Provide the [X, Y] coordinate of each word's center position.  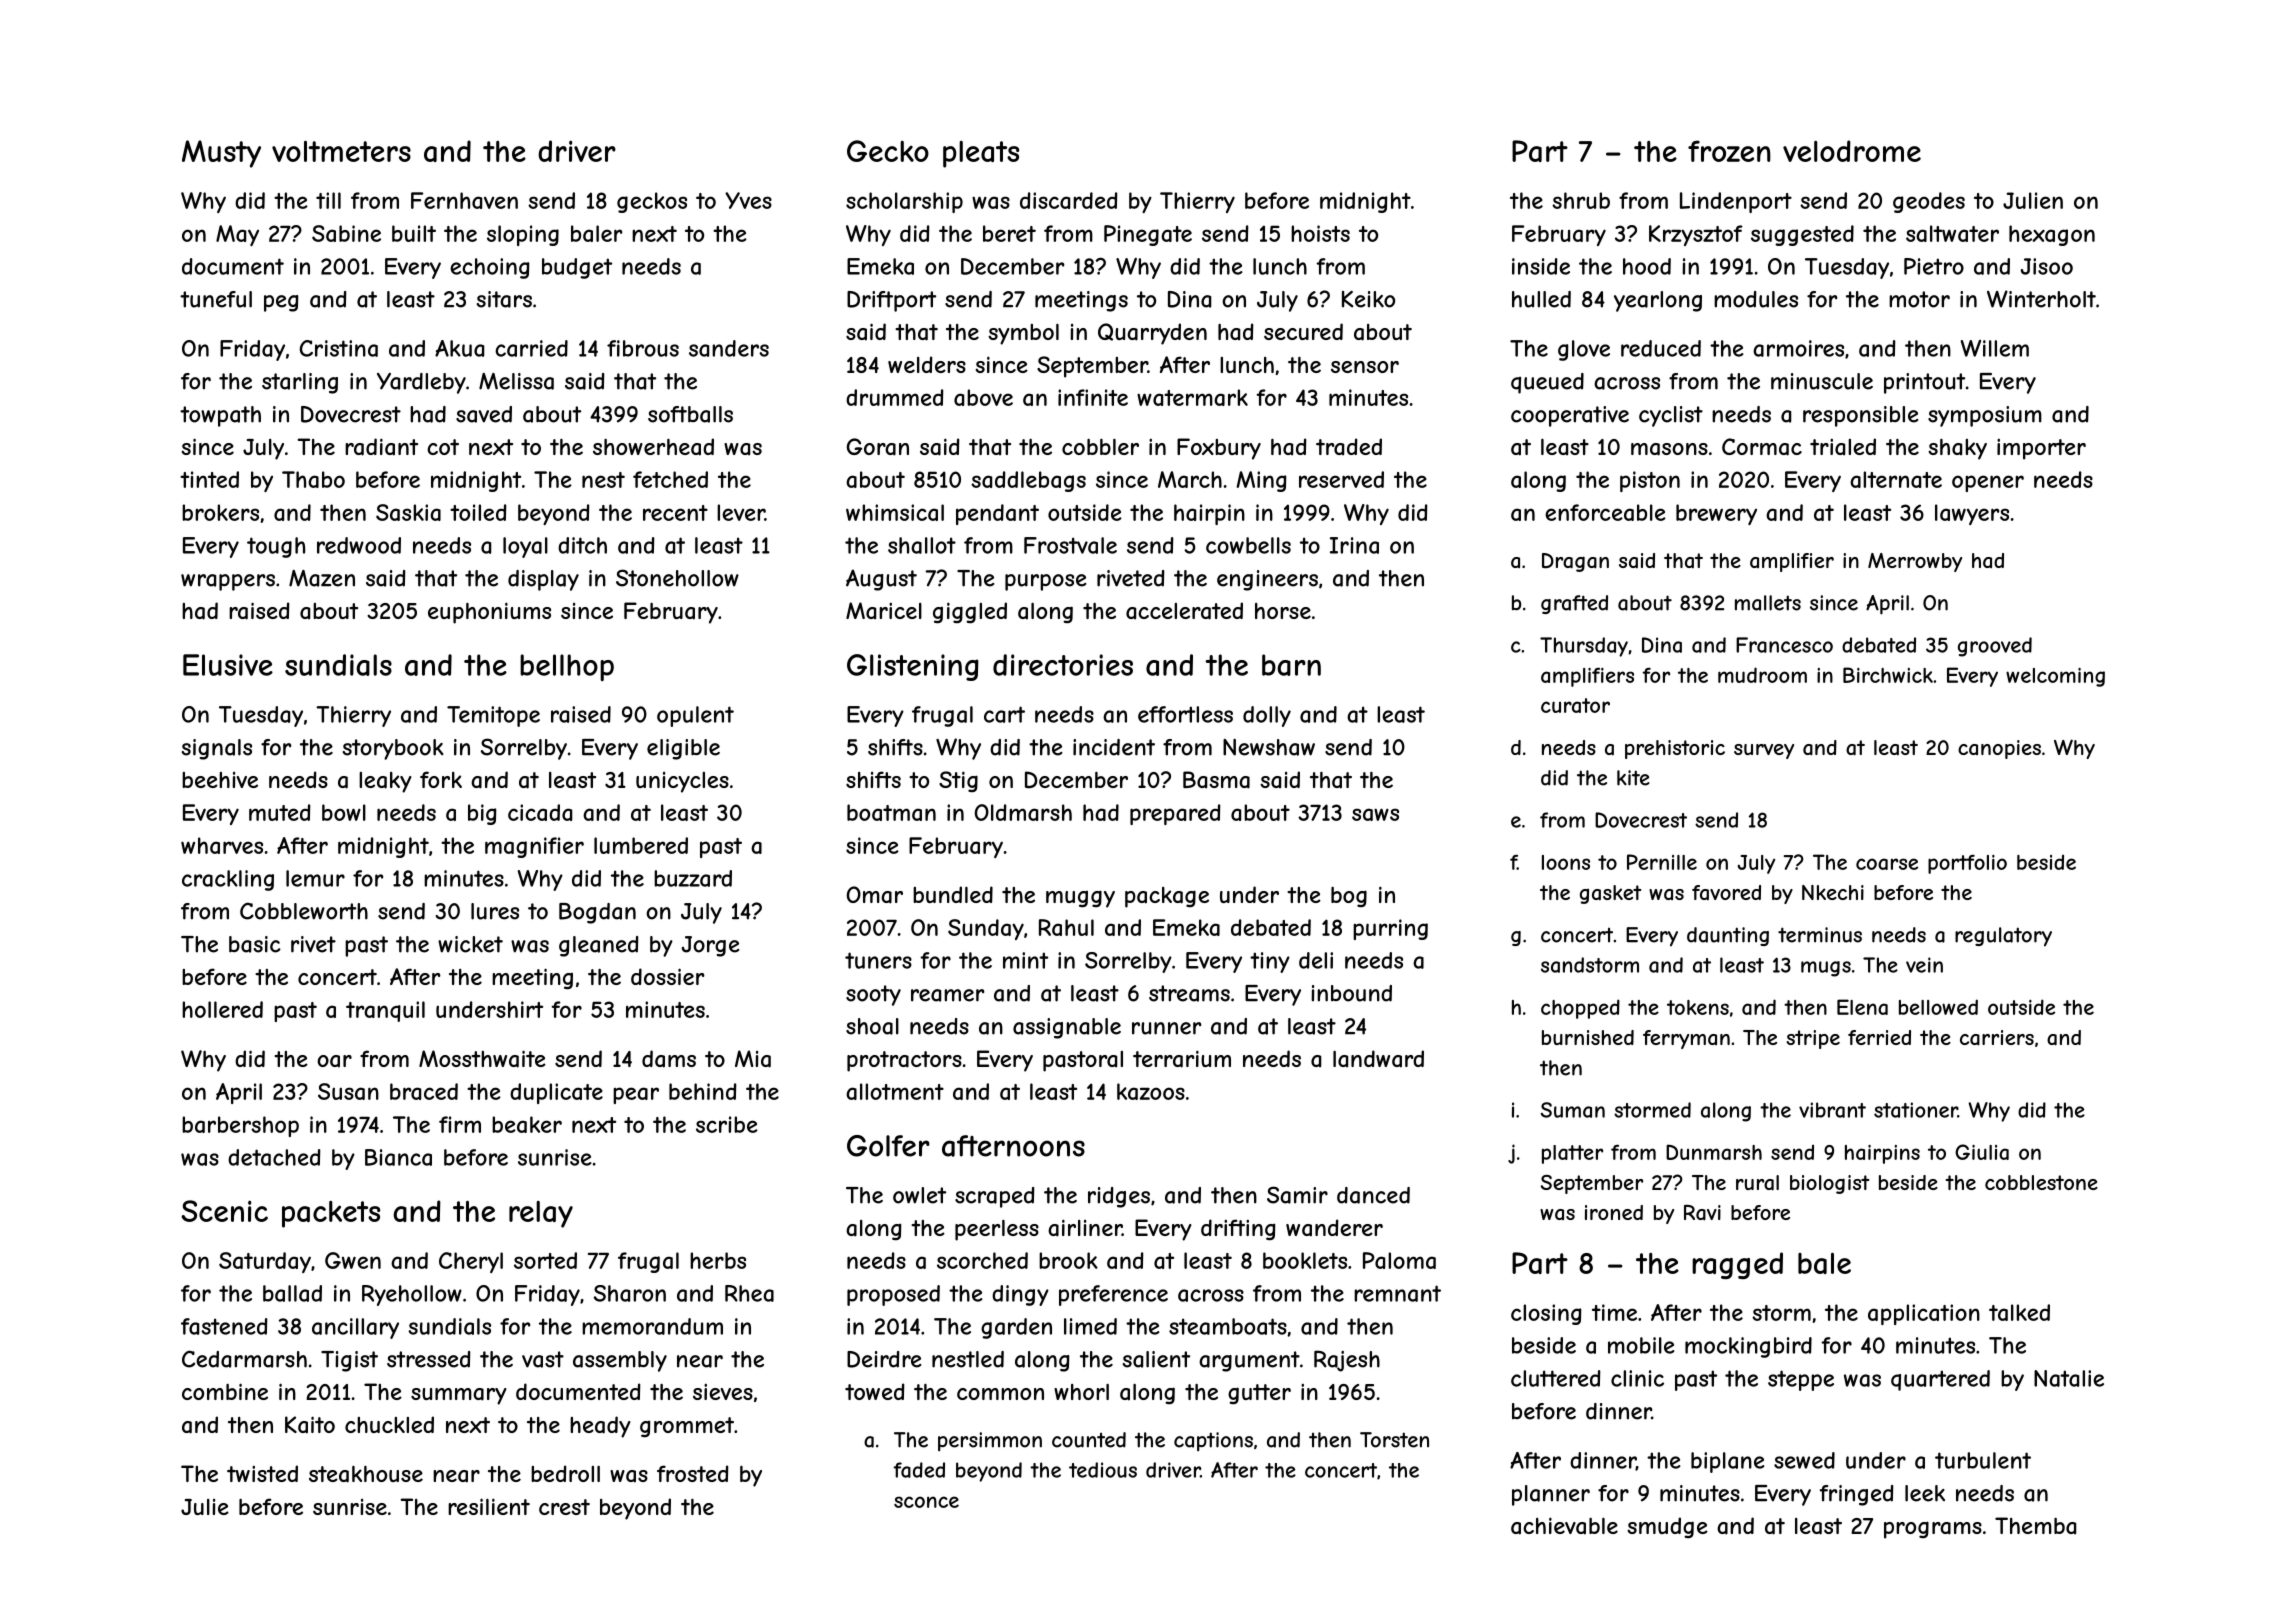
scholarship [904, 202]
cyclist [1671, 416]
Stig [958, 781]
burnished [1588, 1037]
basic [255, 944]
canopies [1999, 749]
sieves [723, 1392]
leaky [385, 782]
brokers [220, 512]
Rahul [1066, 927]
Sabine [346, 233]
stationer [1916, 1110]
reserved [1341, 479]
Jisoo [2047, 266]
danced [1373, 1195]
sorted [545, 1260]
